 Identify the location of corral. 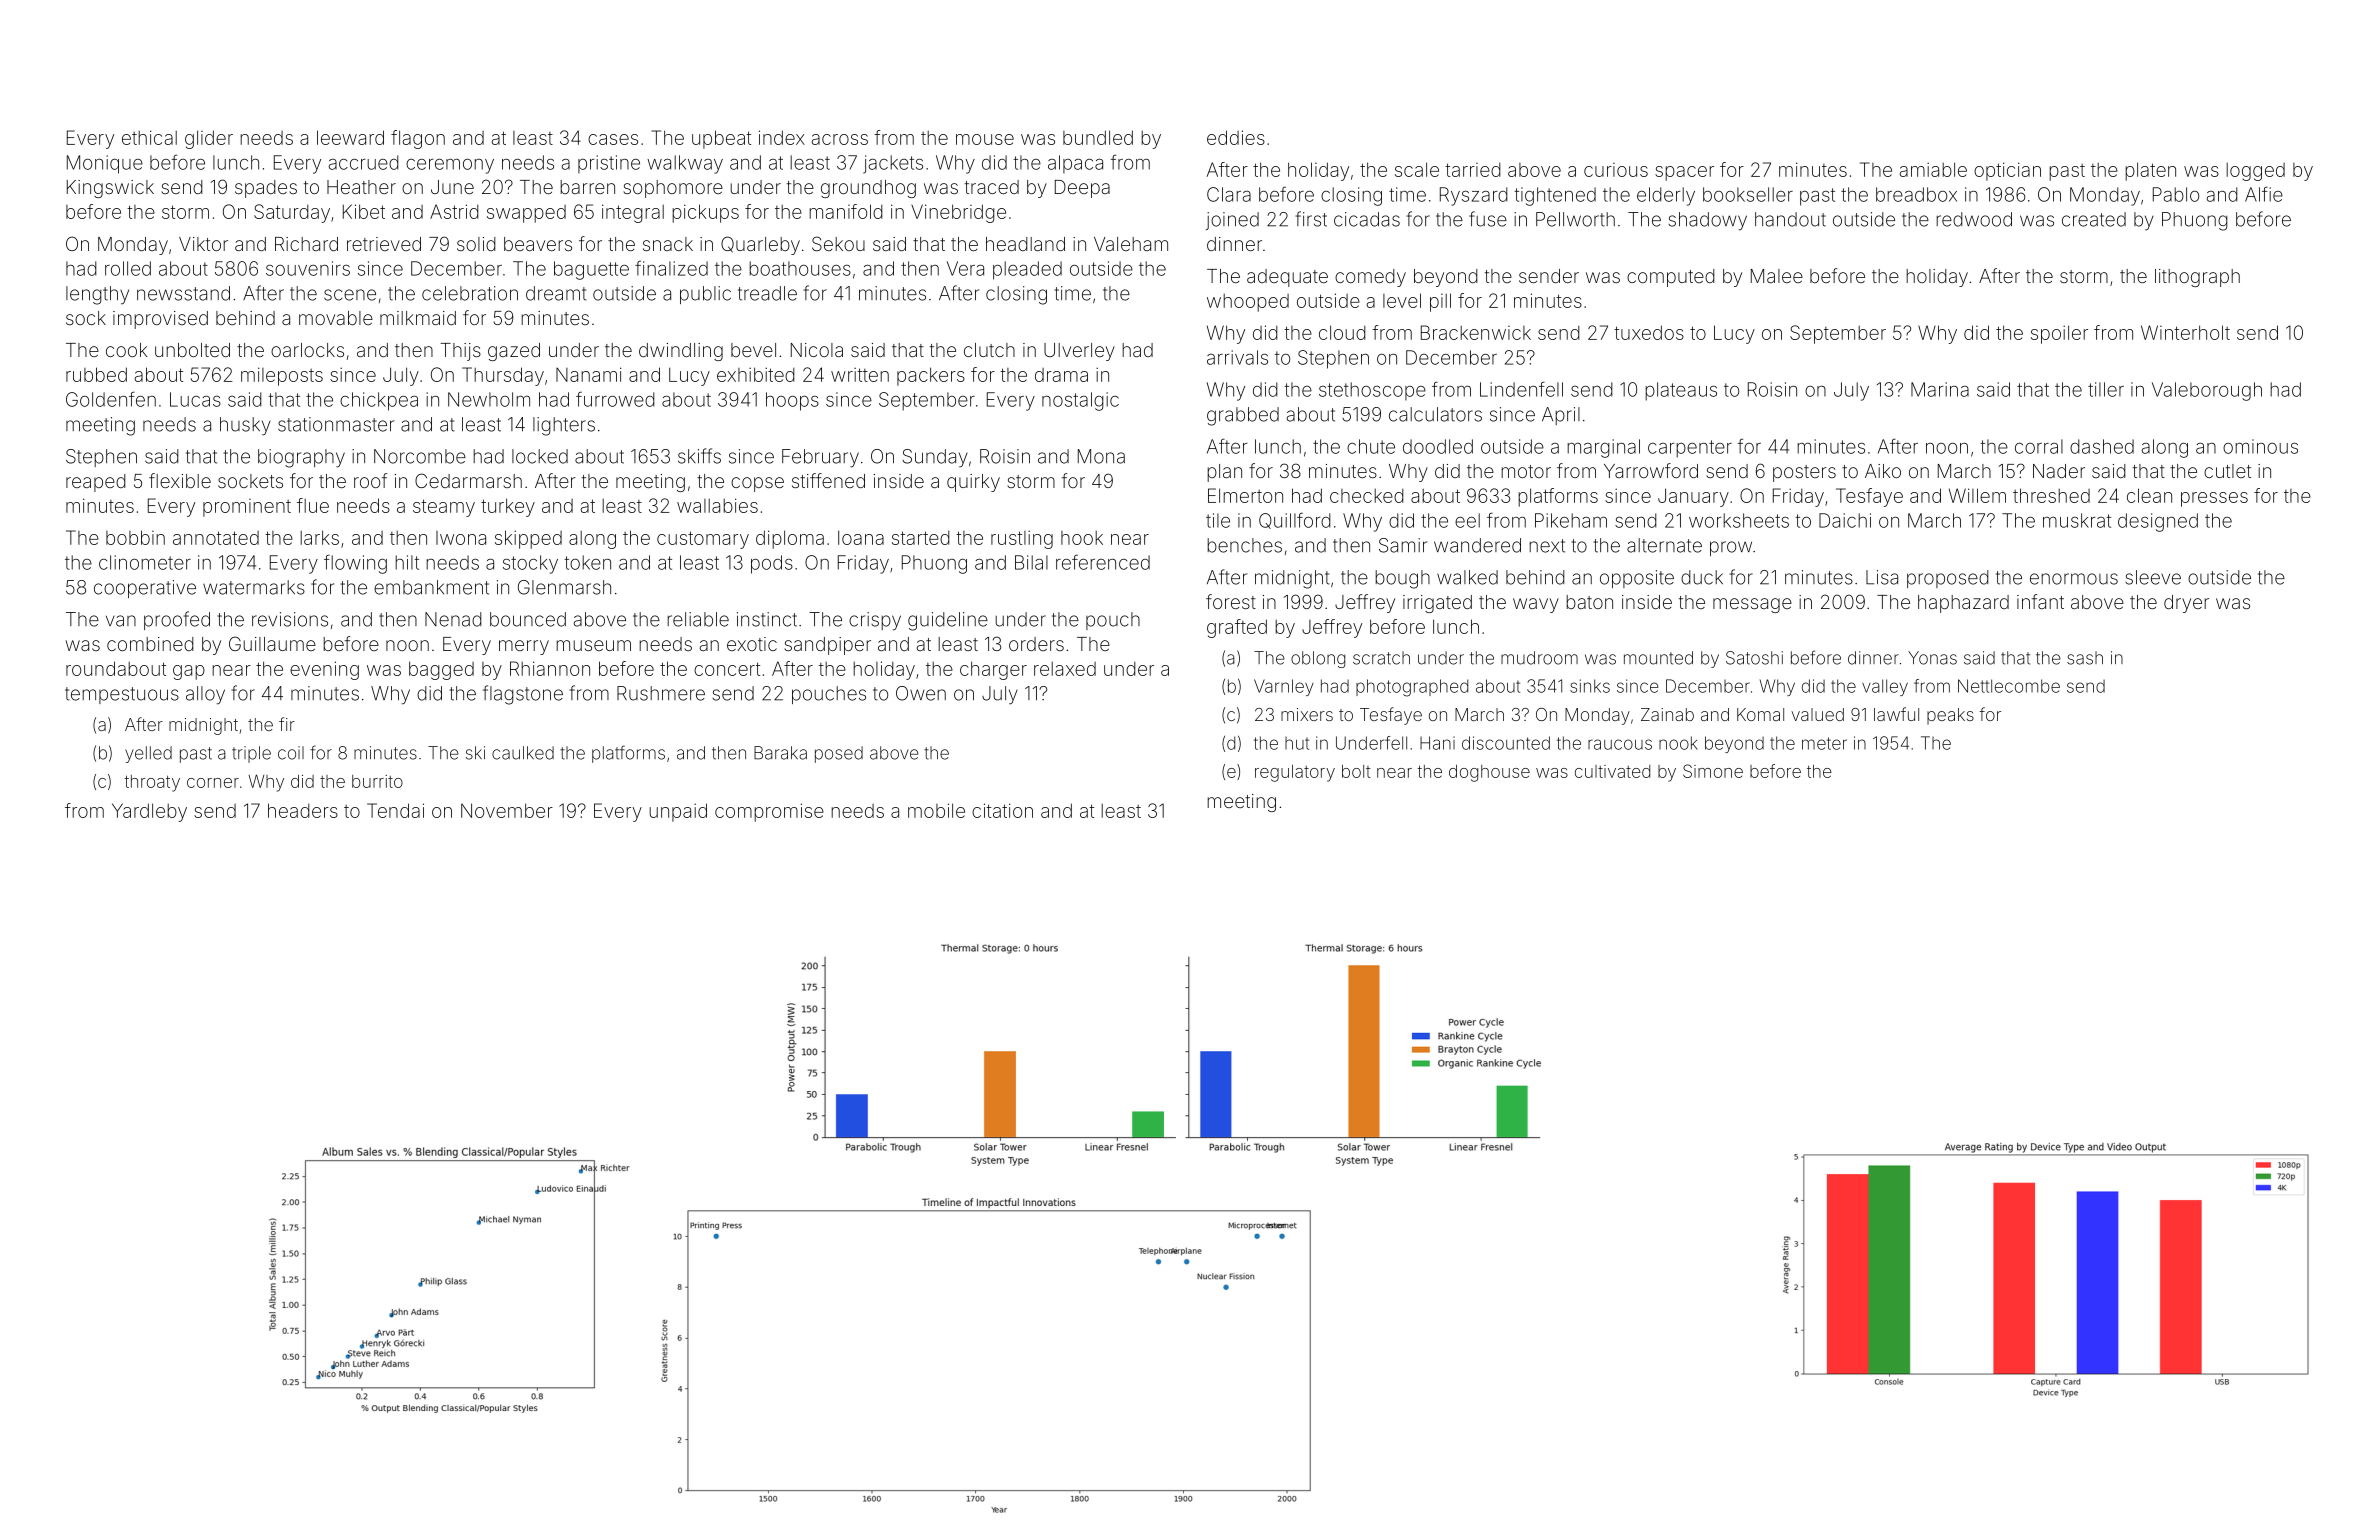
(2039, 446).
